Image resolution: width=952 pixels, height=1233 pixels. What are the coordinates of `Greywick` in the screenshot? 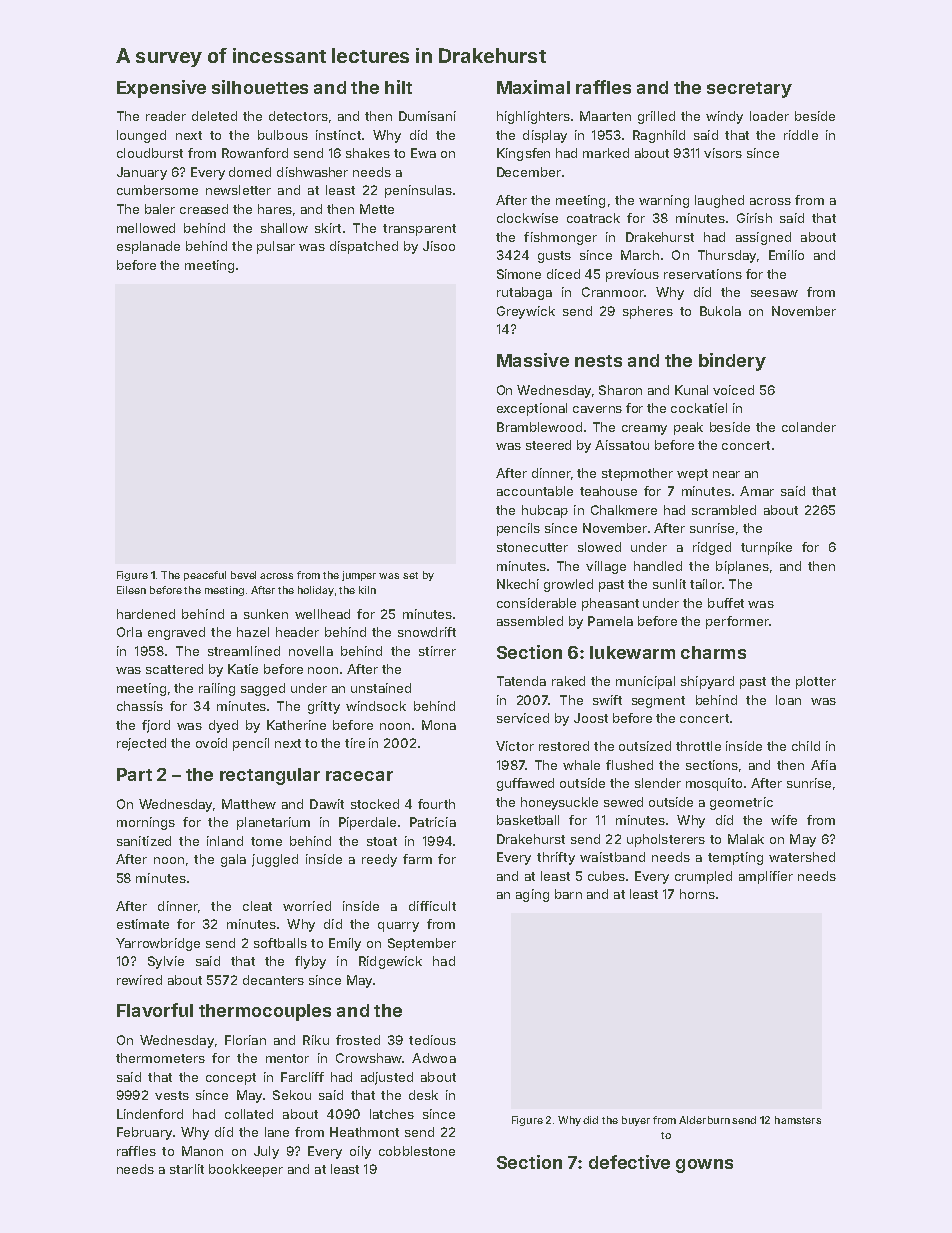 It's located at (526, 312).
